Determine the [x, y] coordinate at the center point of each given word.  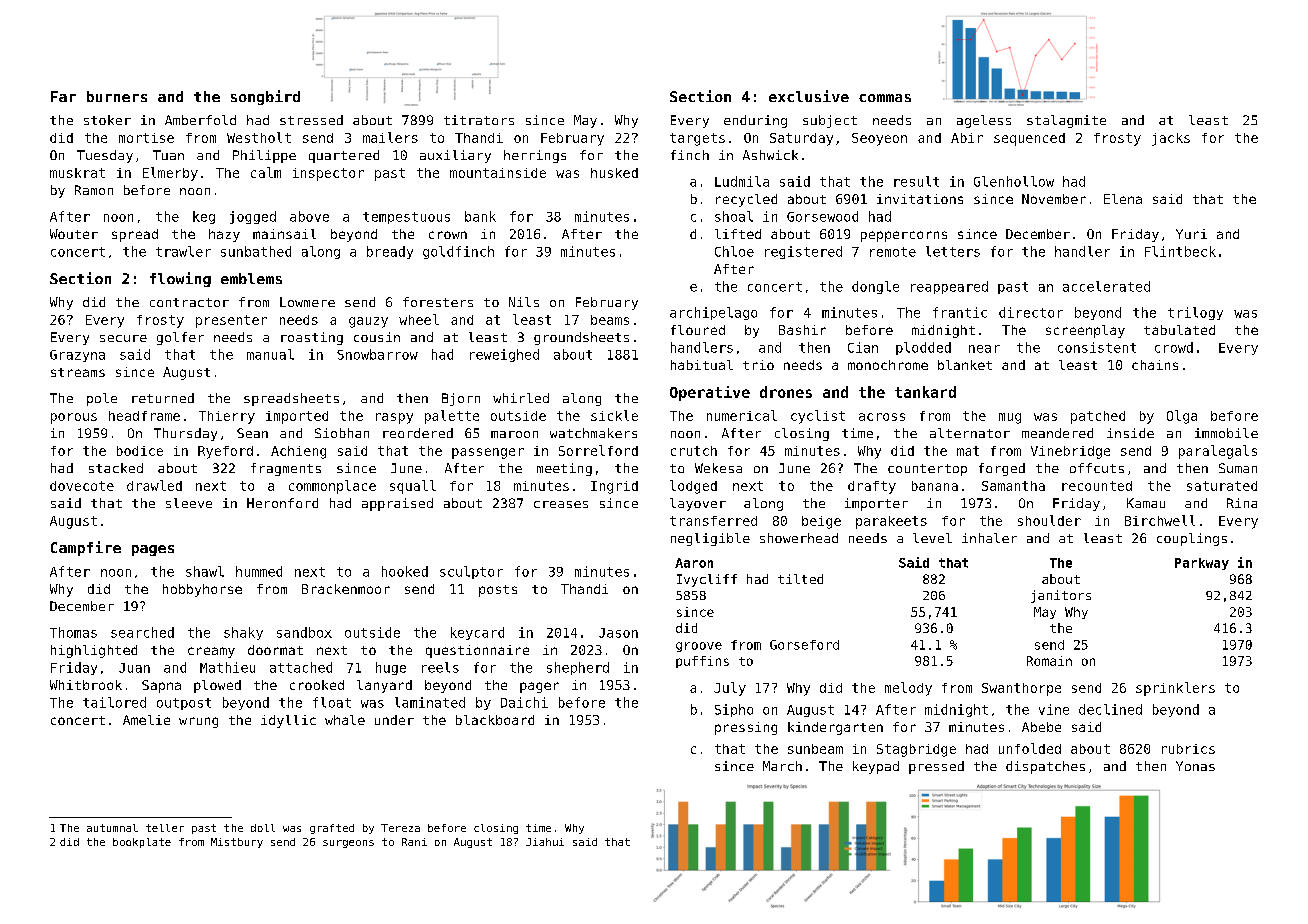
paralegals [1218, 452]
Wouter [74, 234]
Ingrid [614, 487]
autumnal [112, 828]
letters [953, 251]
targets [697, 139]
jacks [1171, 139]
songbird [265, 97]
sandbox [304, 632]
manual [270, 354]
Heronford [282, 503]
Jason [618, 633]
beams [610, 320]
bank [480, 216]
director [1031, 312]
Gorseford [804, 645]
